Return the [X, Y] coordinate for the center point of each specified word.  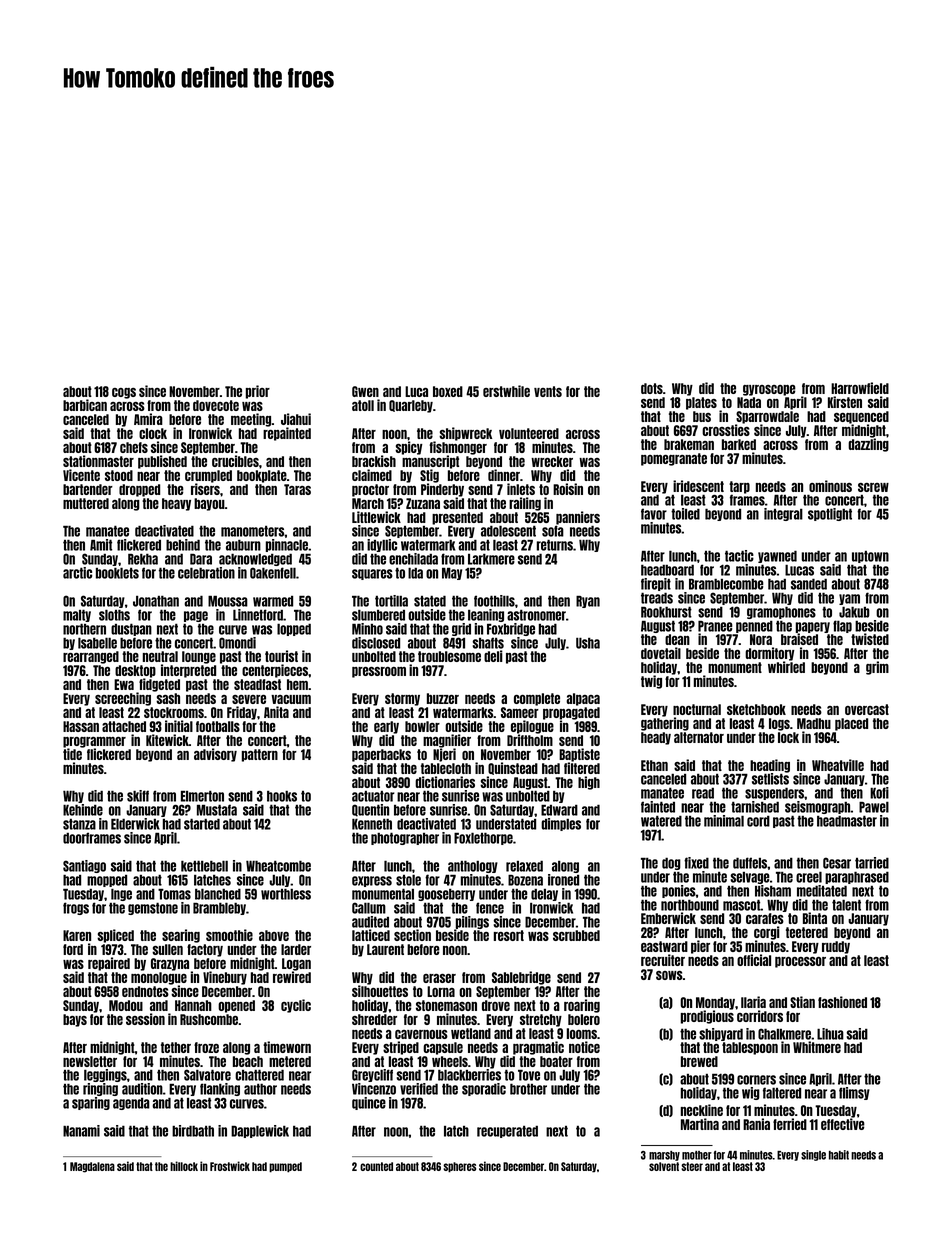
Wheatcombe [278, 866]
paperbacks [381, 755]
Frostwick [230, 1166]
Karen [77, 935]
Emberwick [668, 918]
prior [258, 392]
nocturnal [697, 709]
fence [490, 908]
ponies [679, 891]
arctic [77, 573]
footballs [218, 726]
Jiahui [296, 419]
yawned [777, 556]
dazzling [868, 445]
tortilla [391, 601]
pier [700, 947]
